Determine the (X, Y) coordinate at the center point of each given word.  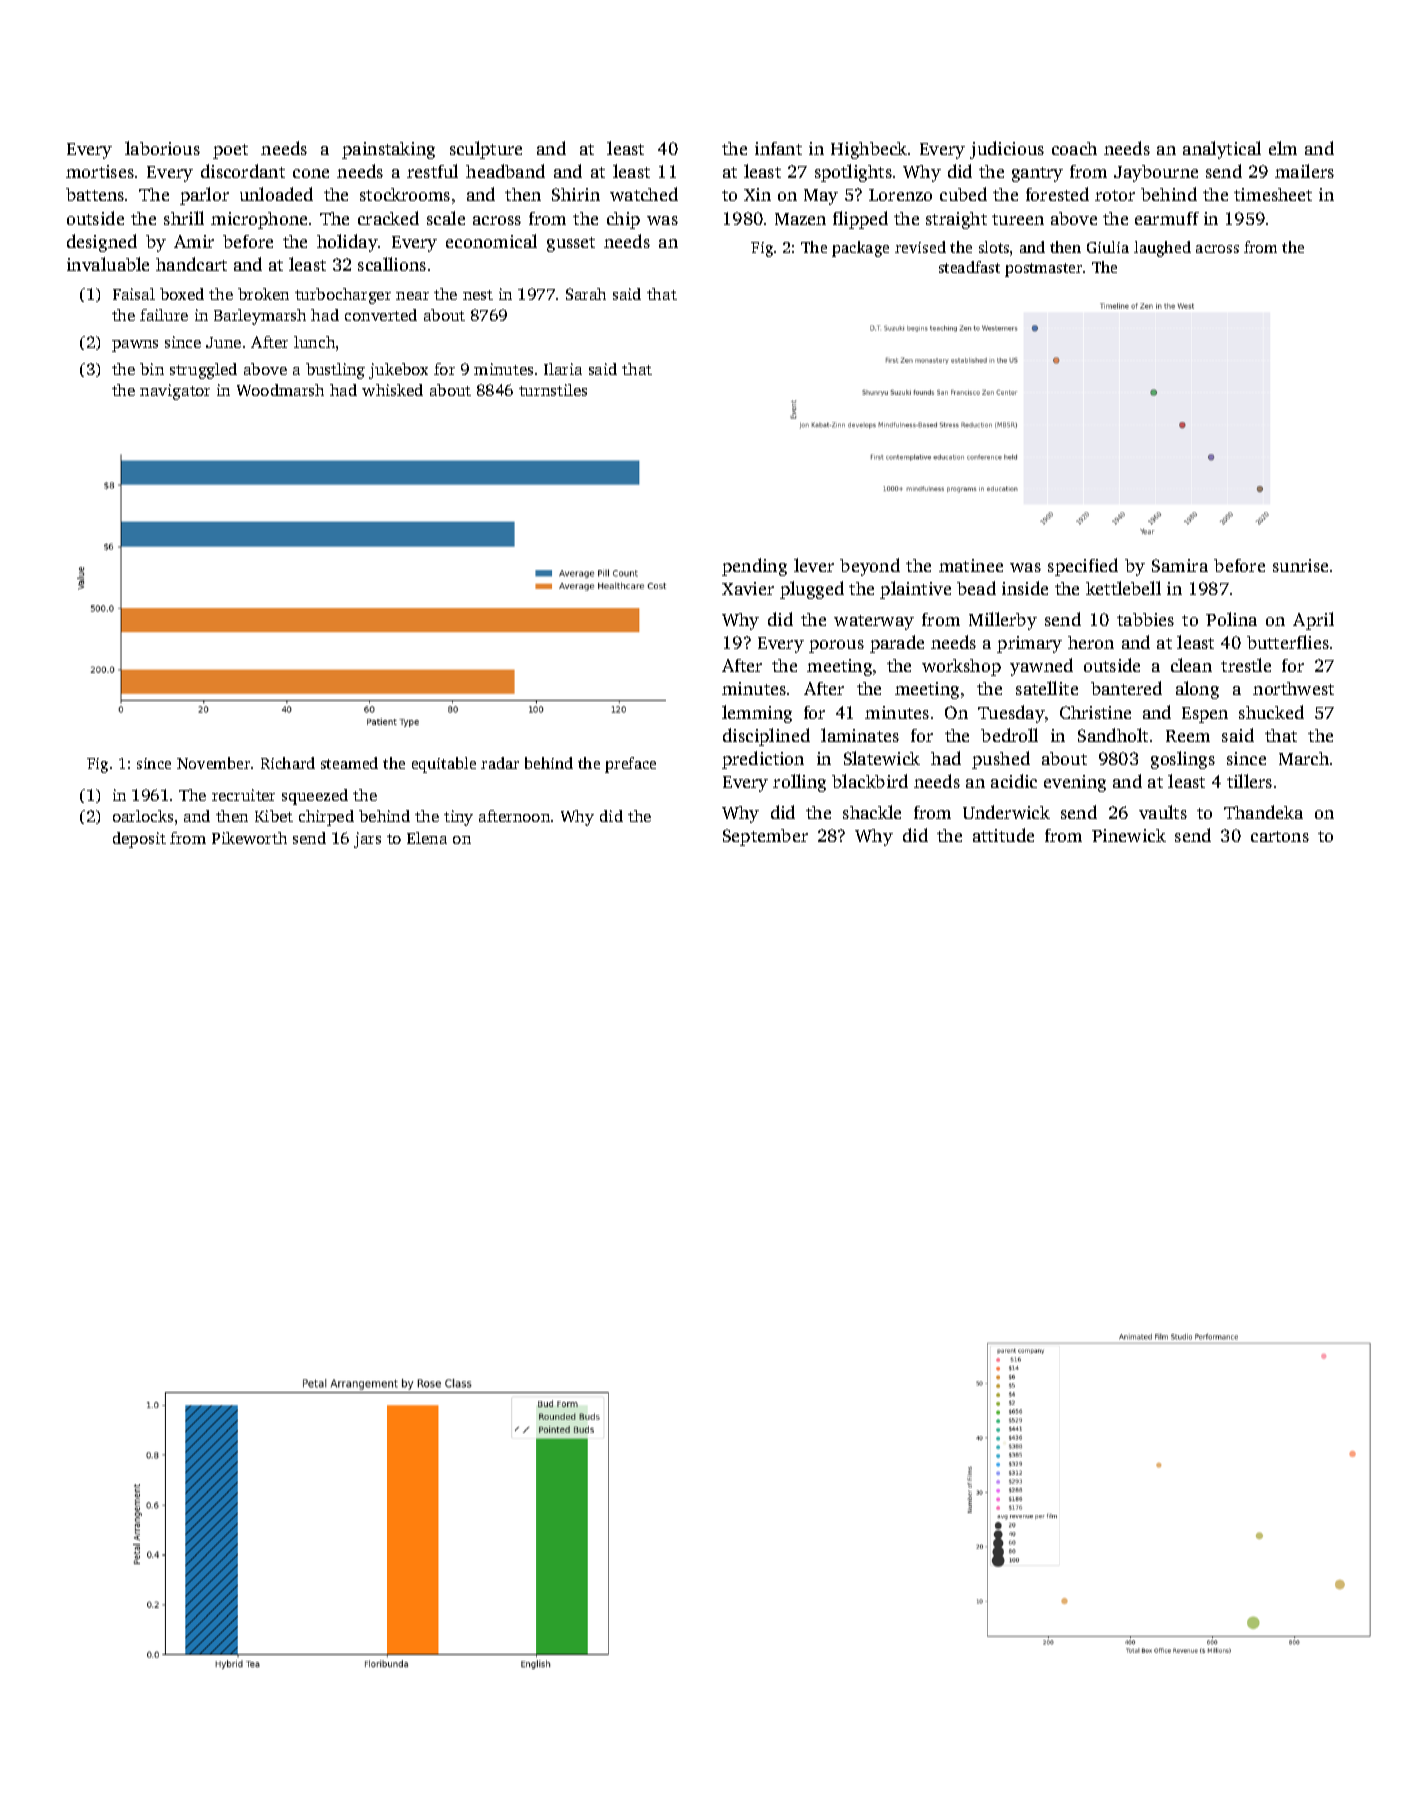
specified (1083, 567)
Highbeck (869, 150)
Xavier (748, 588)
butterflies (1288, 642)
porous (836, 646)
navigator (175, 392)
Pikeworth (249, 838)
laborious (162, 148)
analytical (1222, 150)
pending (754, 567)
